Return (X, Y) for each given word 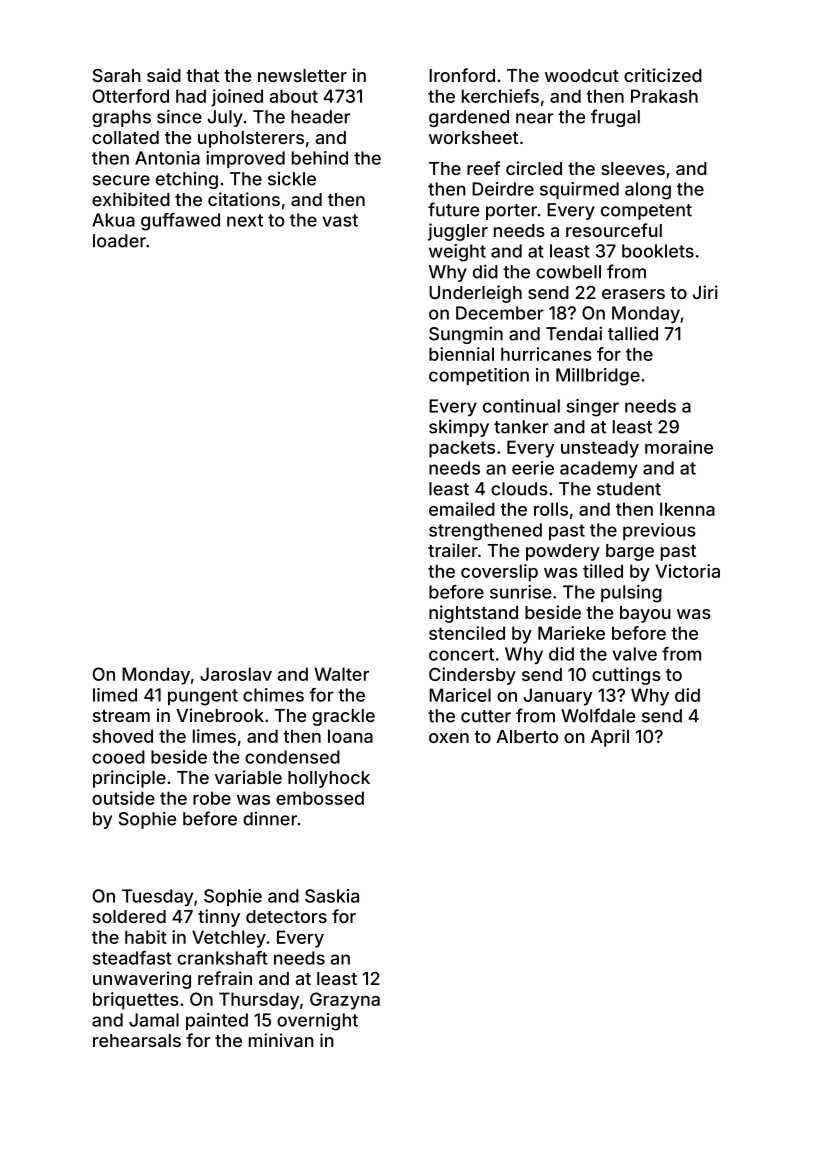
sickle (292, 179)
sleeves (633, 168)
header (320, 117)
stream (121, 716)
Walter (341, 674)
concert (461, 654)
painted (217, 1021)
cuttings (626, 676)
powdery (563, 552)
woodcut (582, 75)
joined (237, 98)
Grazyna (345, 1001)
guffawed (180, 222)
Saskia (332, 896)
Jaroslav (236, 674)
